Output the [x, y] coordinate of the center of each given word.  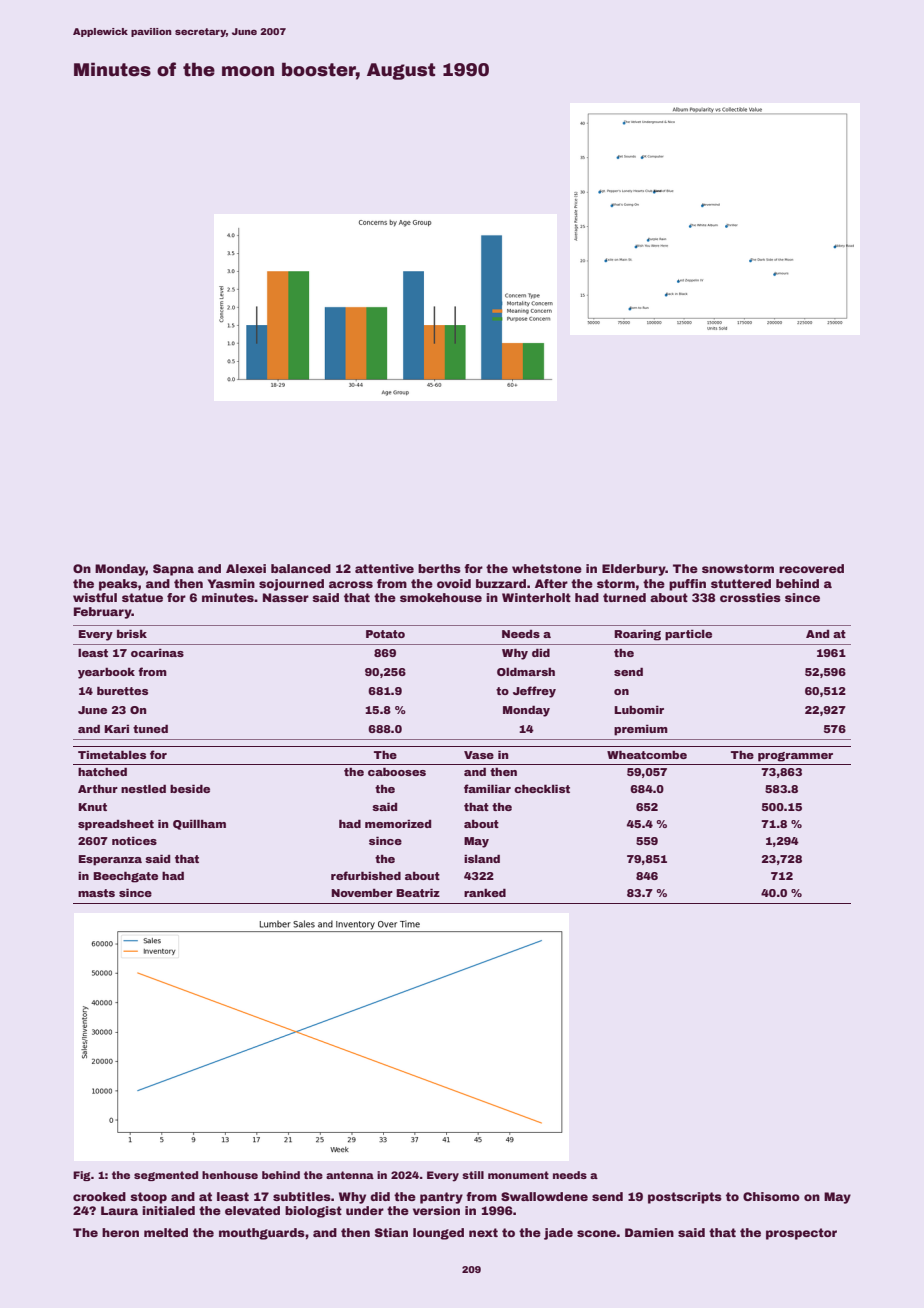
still [473, 1175]
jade [558, 1234]
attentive [384, 568]
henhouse [230, 1175]
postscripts [685, 1198]
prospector [801, 1234]
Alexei [246, 568]
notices [134, 841]
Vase [479, 755]
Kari [116, 729]
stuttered [741, 583]
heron [120, 1232]
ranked [485, 892]
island [482, 858]
